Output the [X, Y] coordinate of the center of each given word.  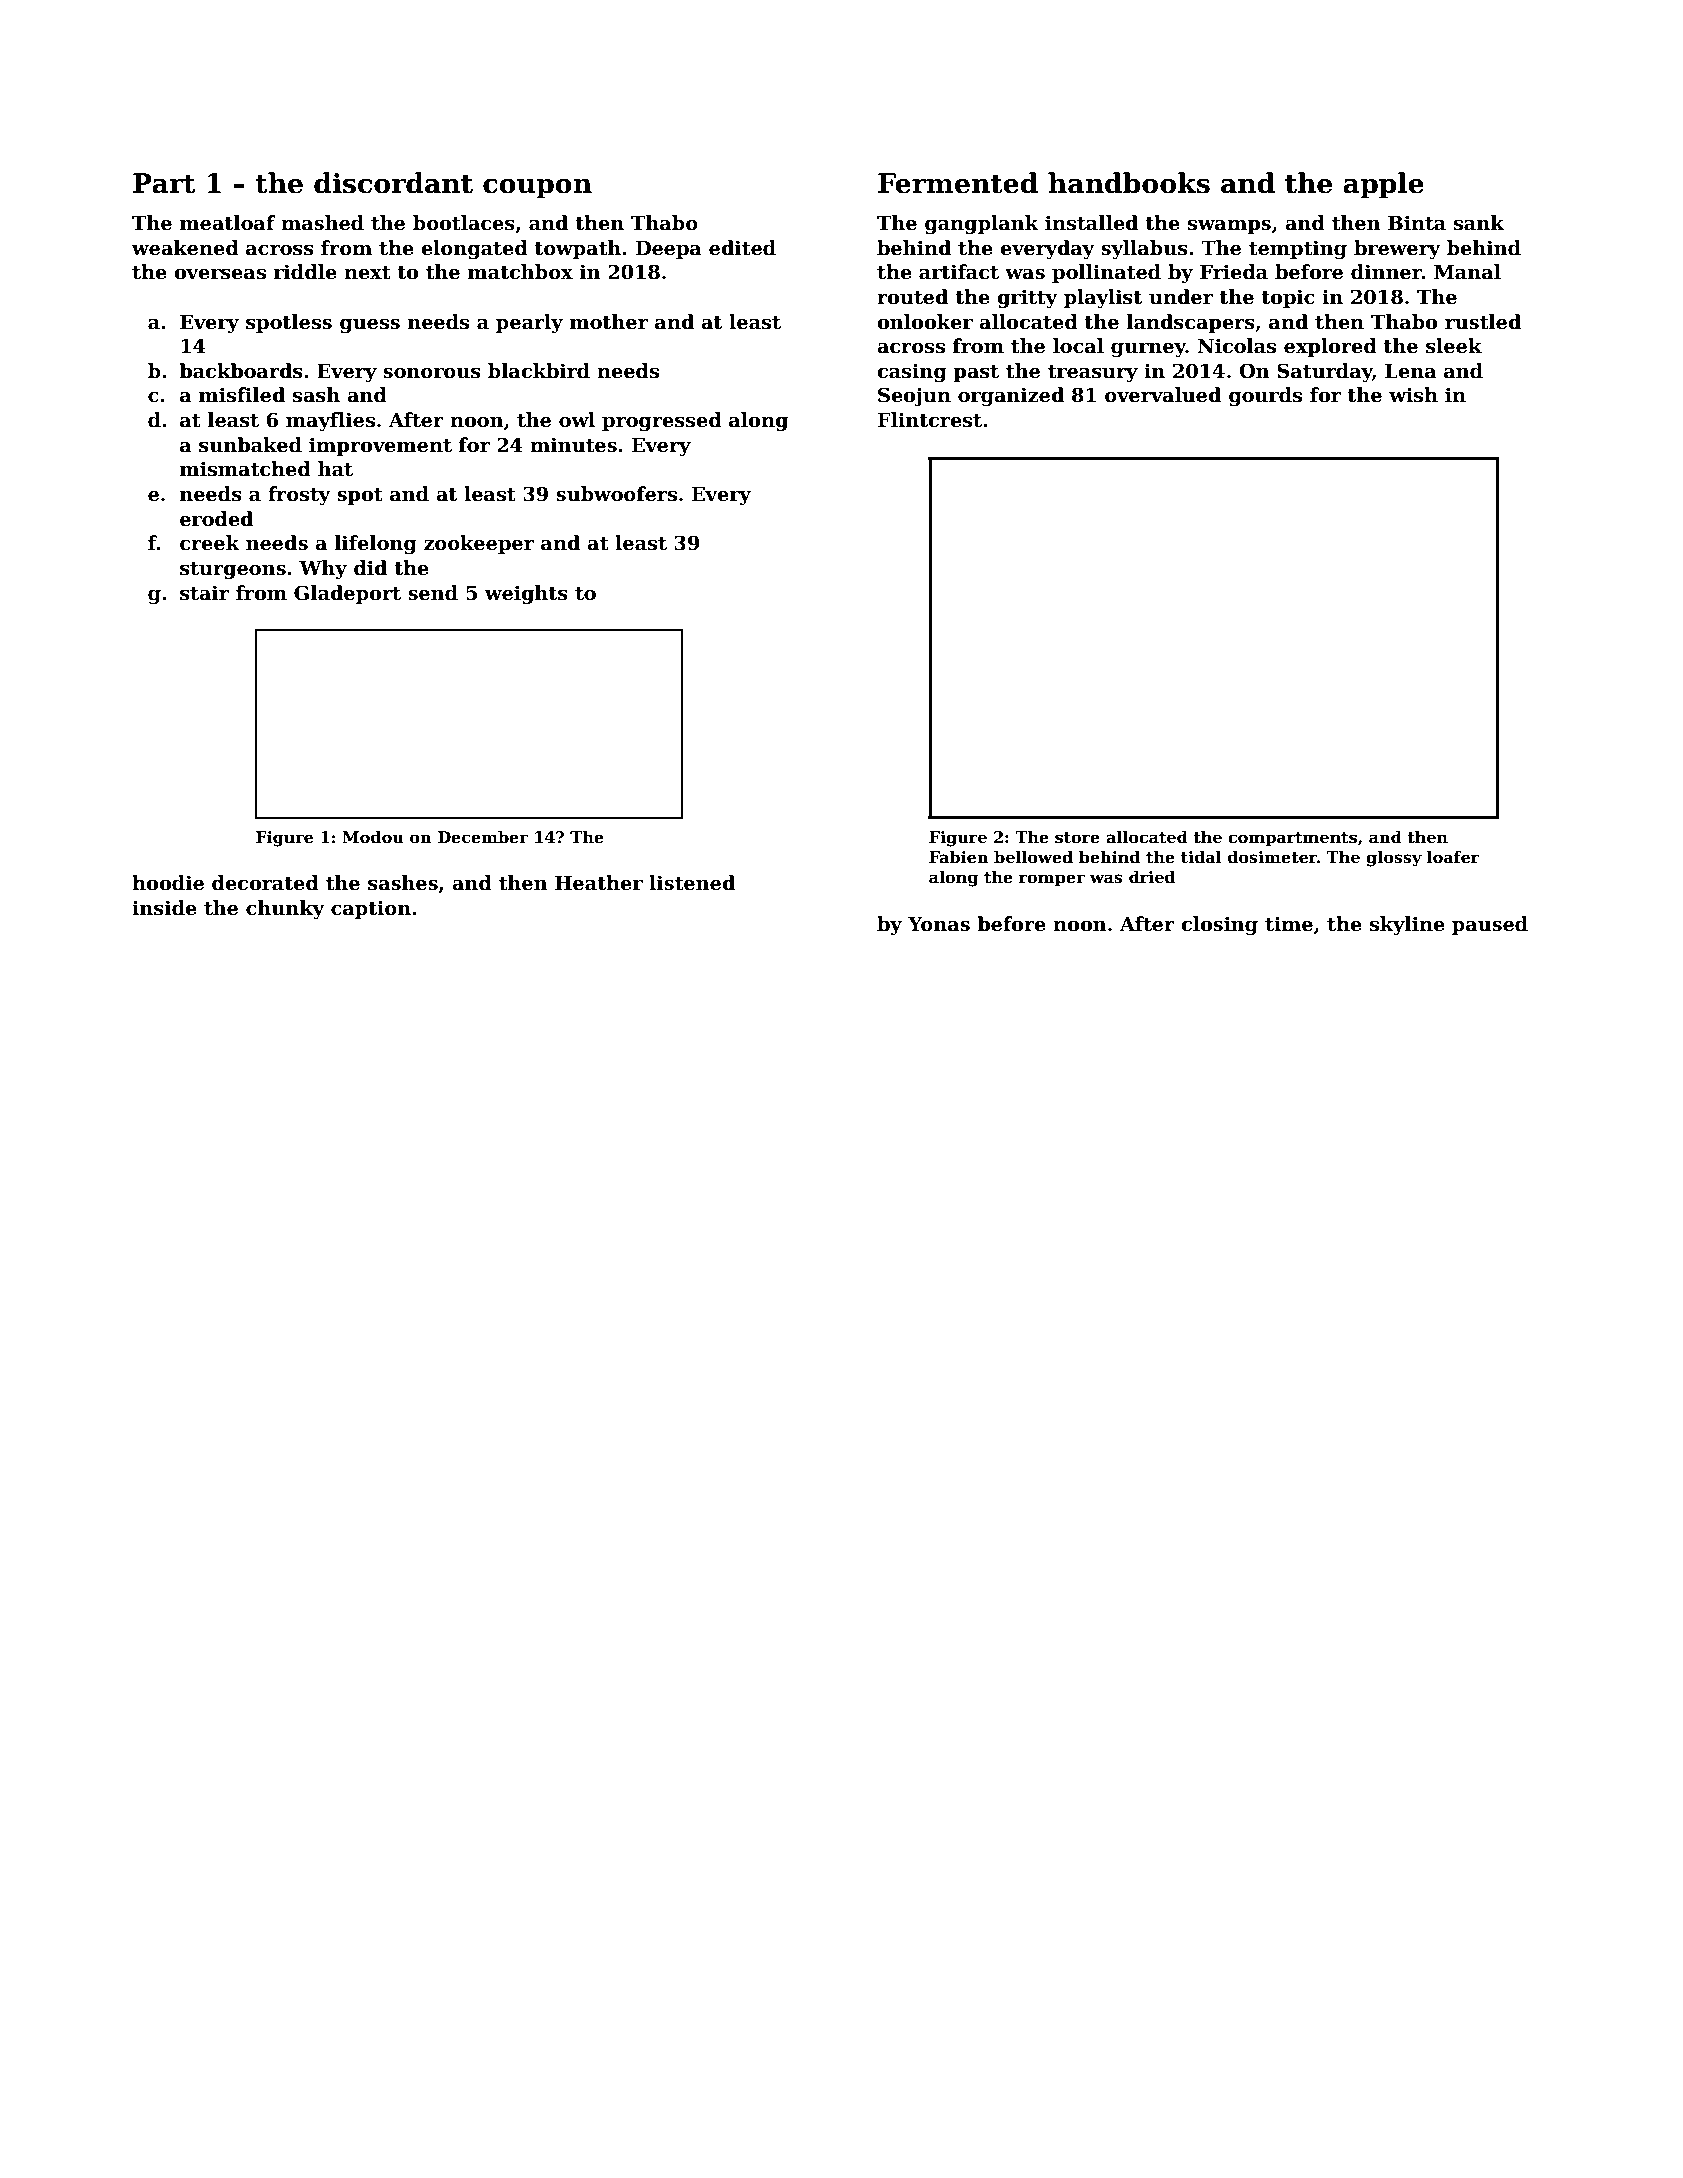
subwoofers [616, 494]
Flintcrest [930, 420]
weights [526, 594]
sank [1479, 223]
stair [204, 593]
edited [742, 248]
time [1289, 924]
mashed [322, 223]
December [483, 837]
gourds [1265, 396]
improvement [380, 446]
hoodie [168, 883]
